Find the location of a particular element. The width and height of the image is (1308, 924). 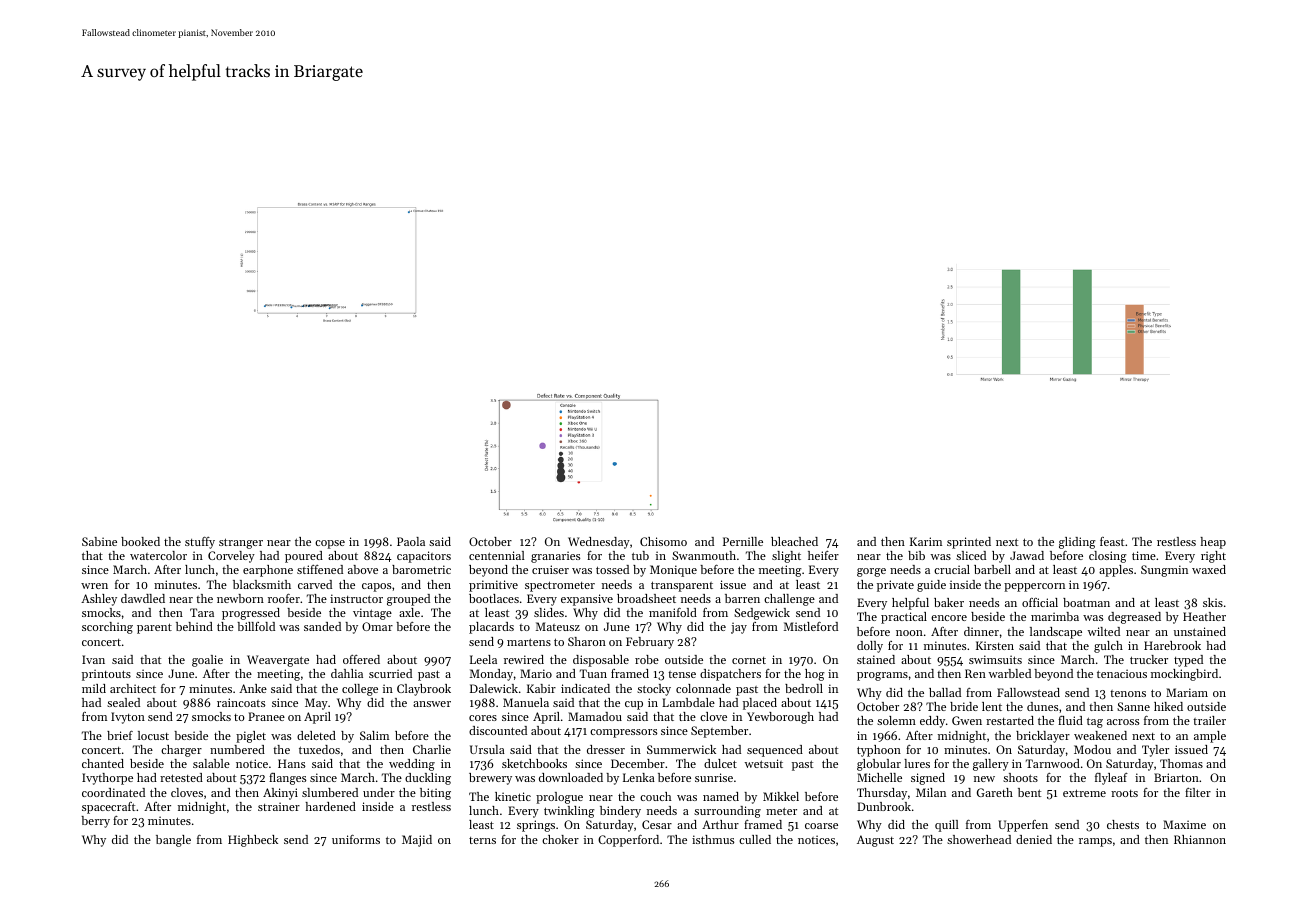

berry is located at coordinates (95, 822).
